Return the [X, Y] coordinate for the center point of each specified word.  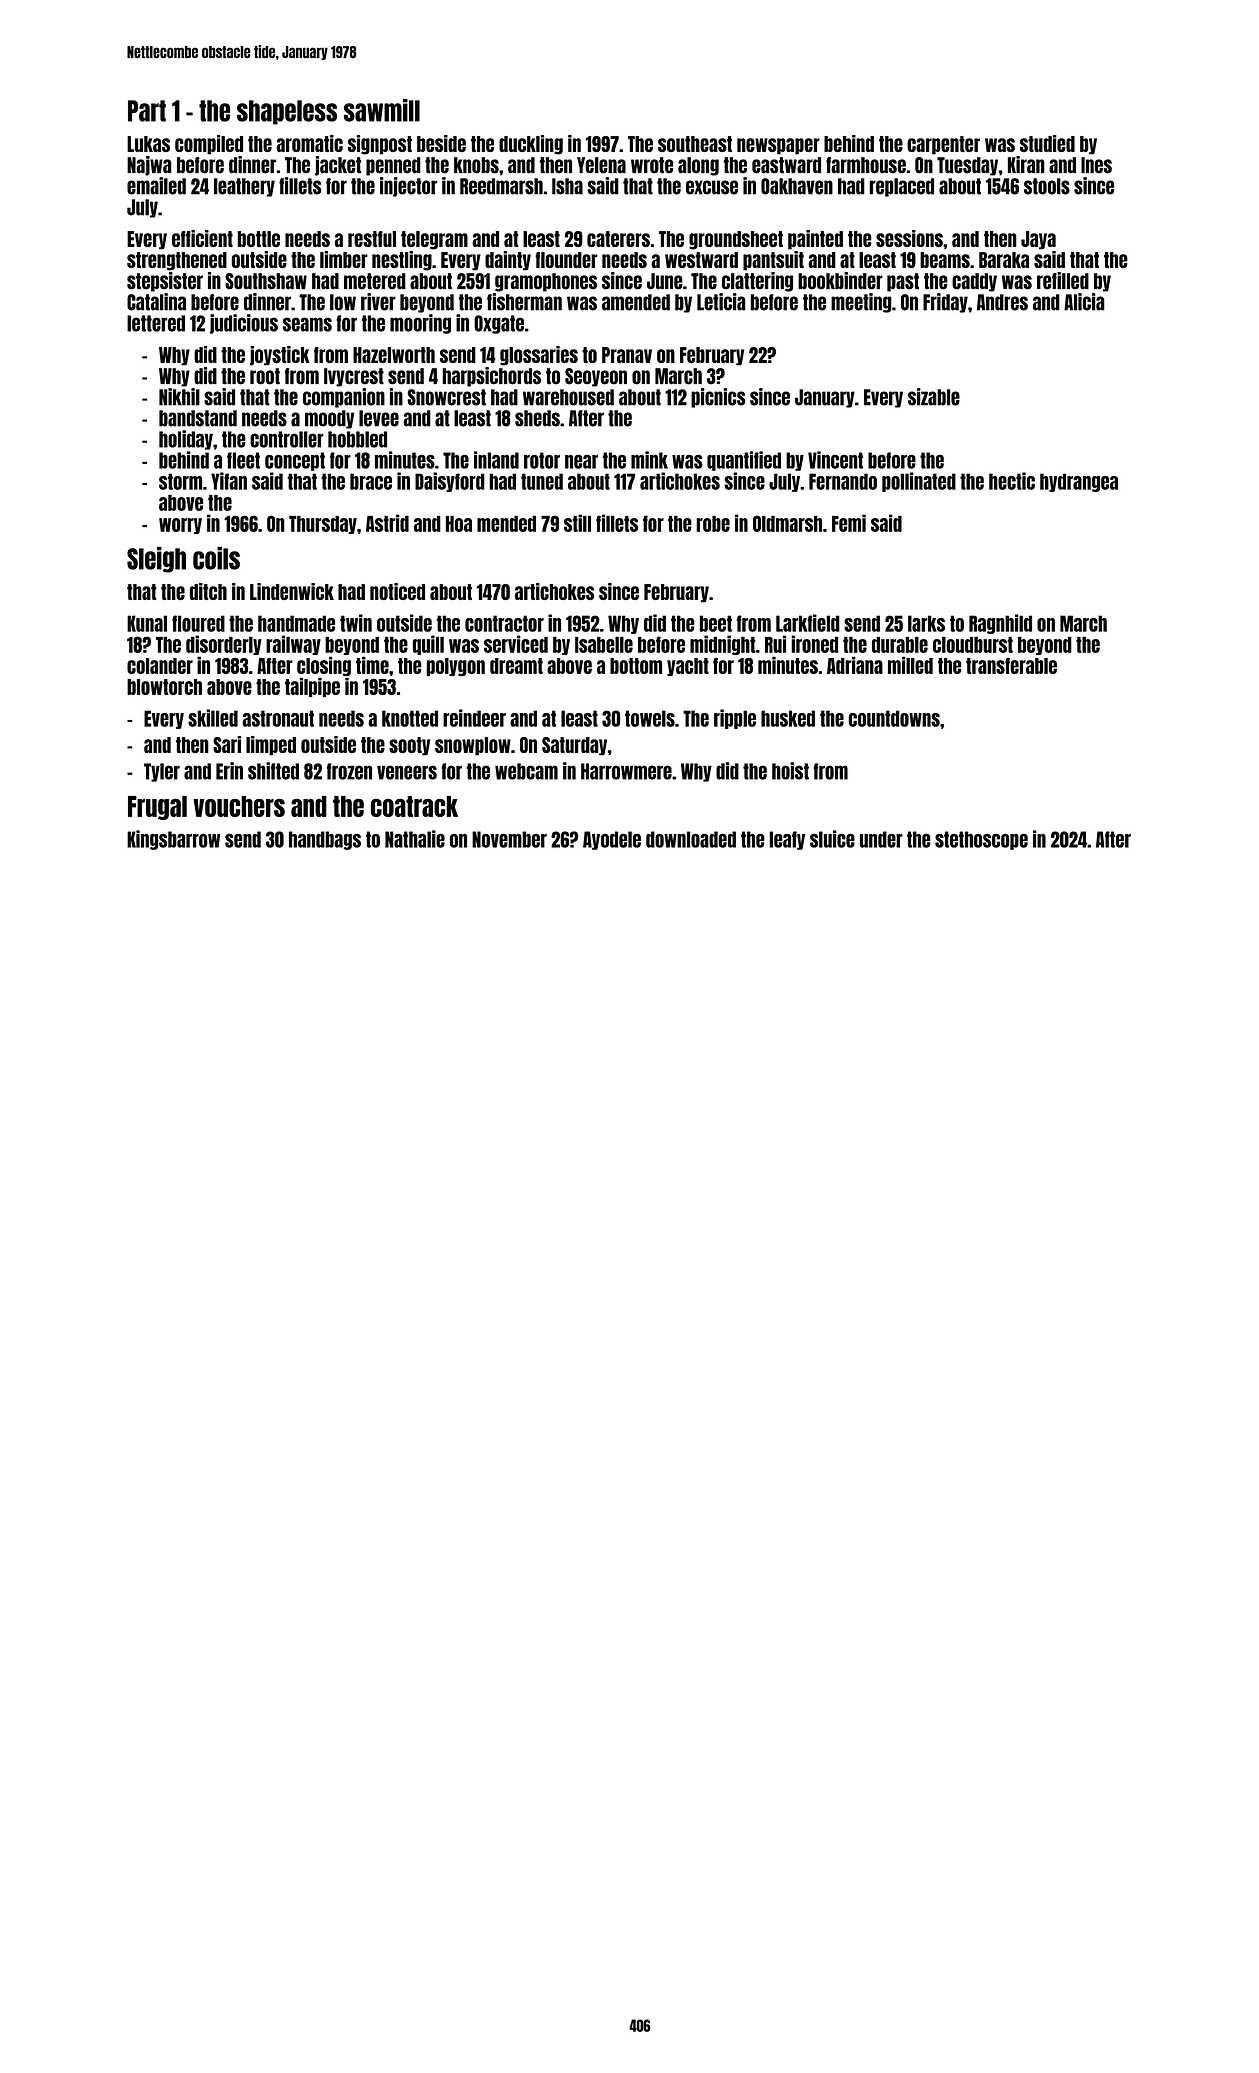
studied [1047, 143]
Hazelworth [394, 355]
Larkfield [808, 623]
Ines [1096, 165]
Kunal [147, 623]
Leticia [721, 302]
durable [900, 645]
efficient [202, 238]
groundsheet [736, 240]
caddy [974, 282]
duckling [531, 145]
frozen [349, 771]
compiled [209, 145]
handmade [296, 623]
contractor [504, 623]
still [577, 523]
